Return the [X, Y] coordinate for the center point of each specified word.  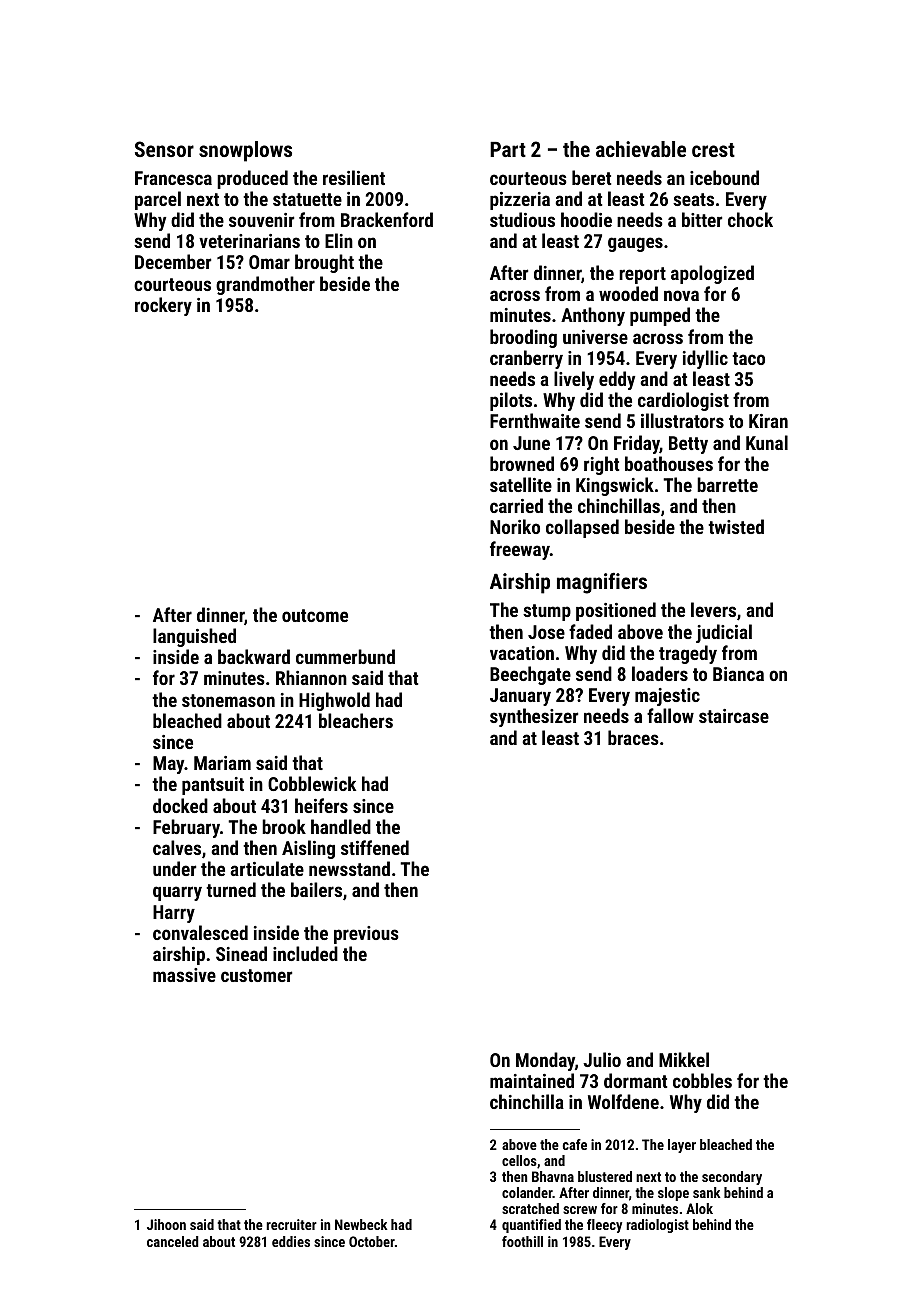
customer [256, 975]
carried [516, 505]
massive [184, 975]
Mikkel [684, 1059]
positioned [616, 611]
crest [713, 150]
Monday [545, 1061]
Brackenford [387, 219]
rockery [163, 306]
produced [252, 179]
